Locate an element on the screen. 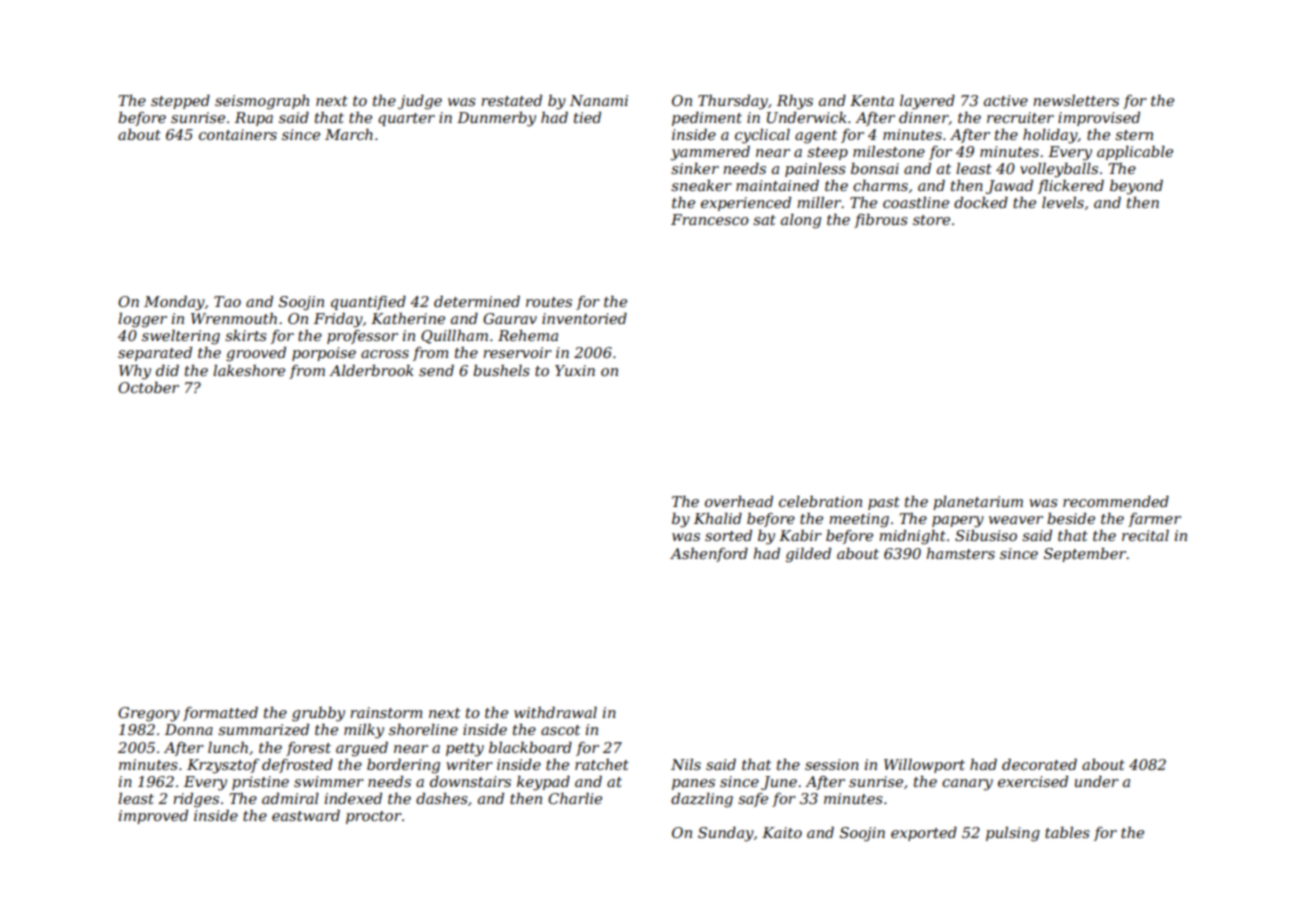 The image size is (1308, 924). recommended is located at coordinates (1116, 501).
